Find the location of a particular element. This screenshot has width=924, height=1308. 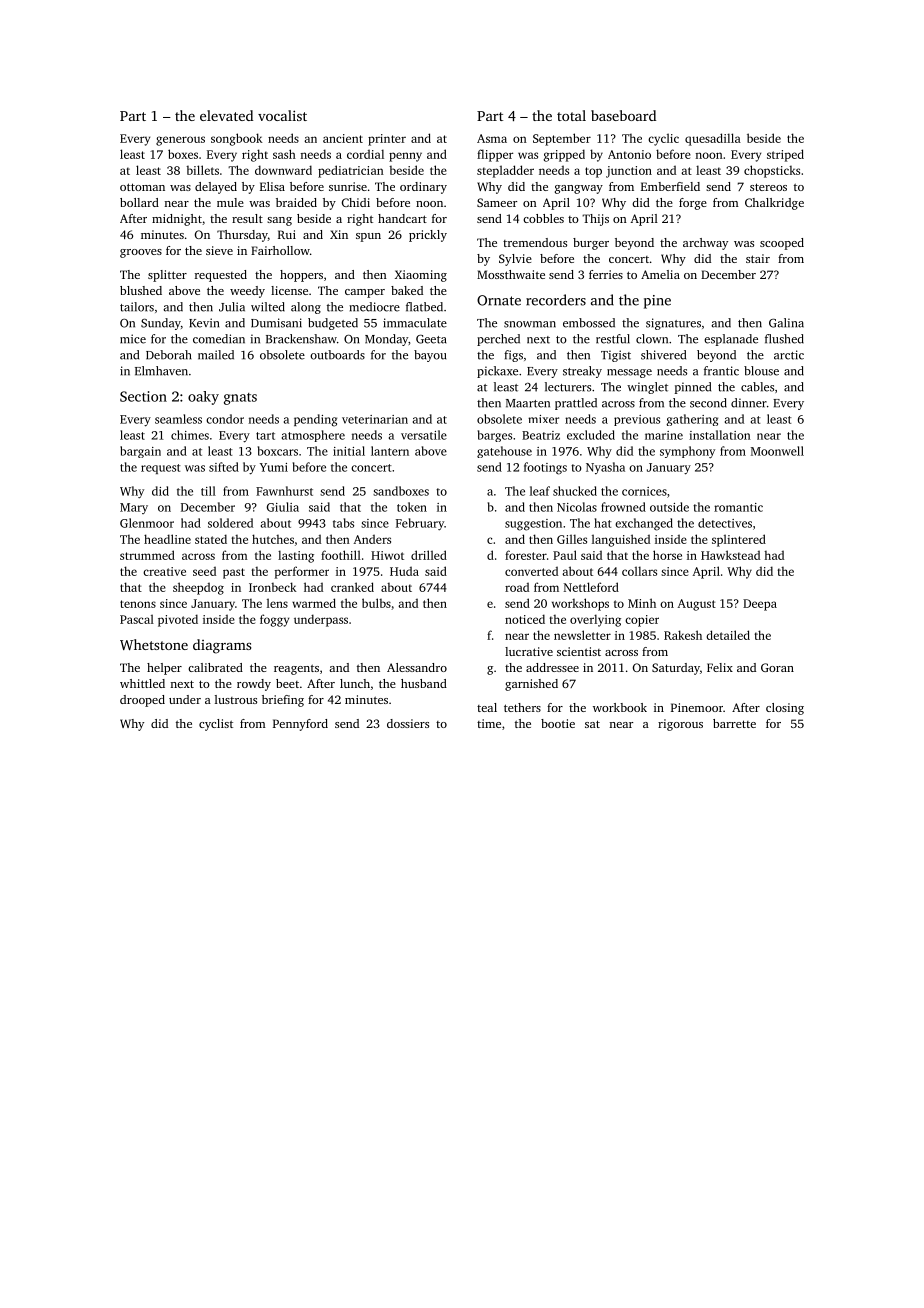

dossiers is located at coordinates (408, 723).
